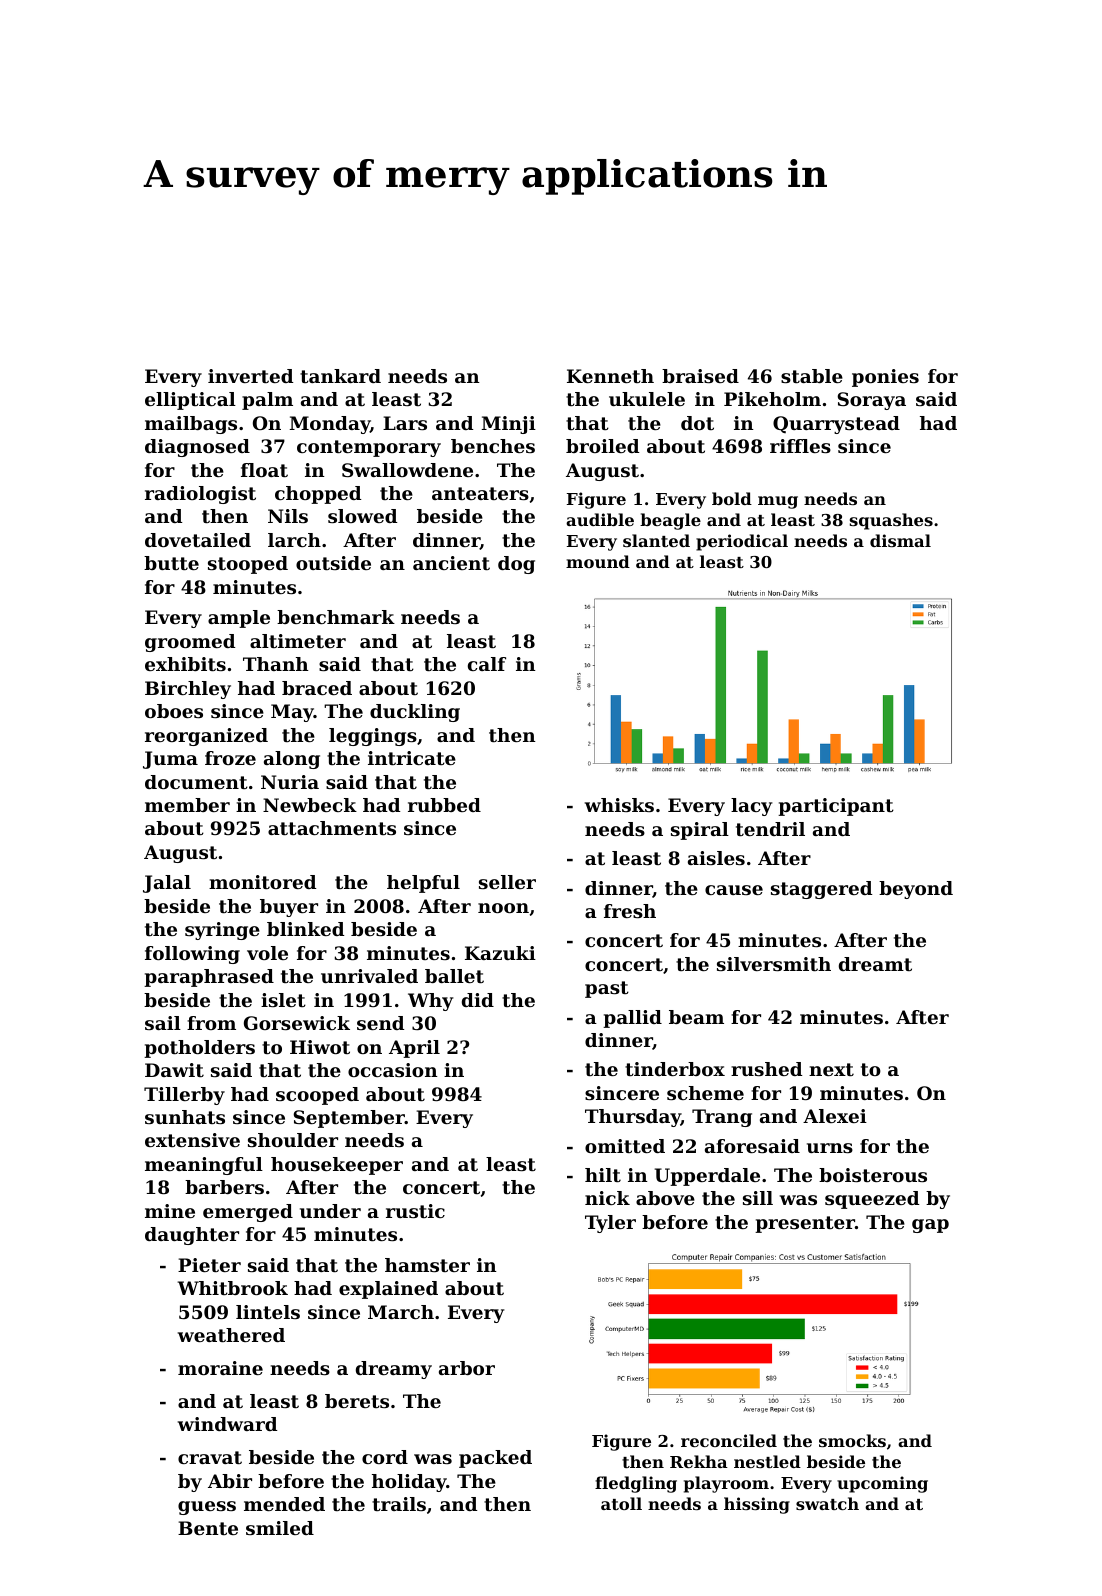  I want to click on pallid, so click(632, 1019).
